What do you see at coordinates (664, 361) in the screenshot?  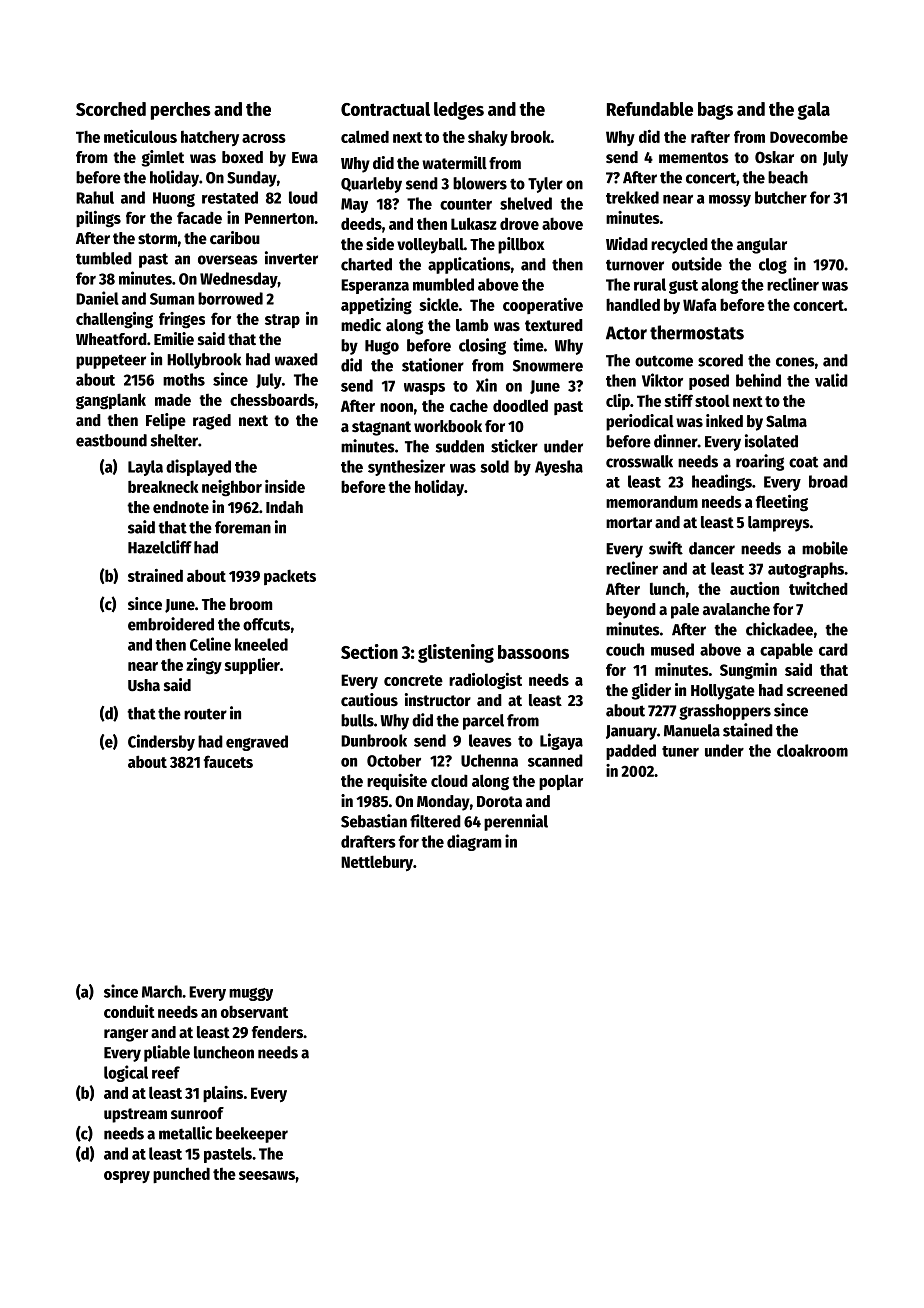 I see `outcome` at bounding box center [664, 361].
